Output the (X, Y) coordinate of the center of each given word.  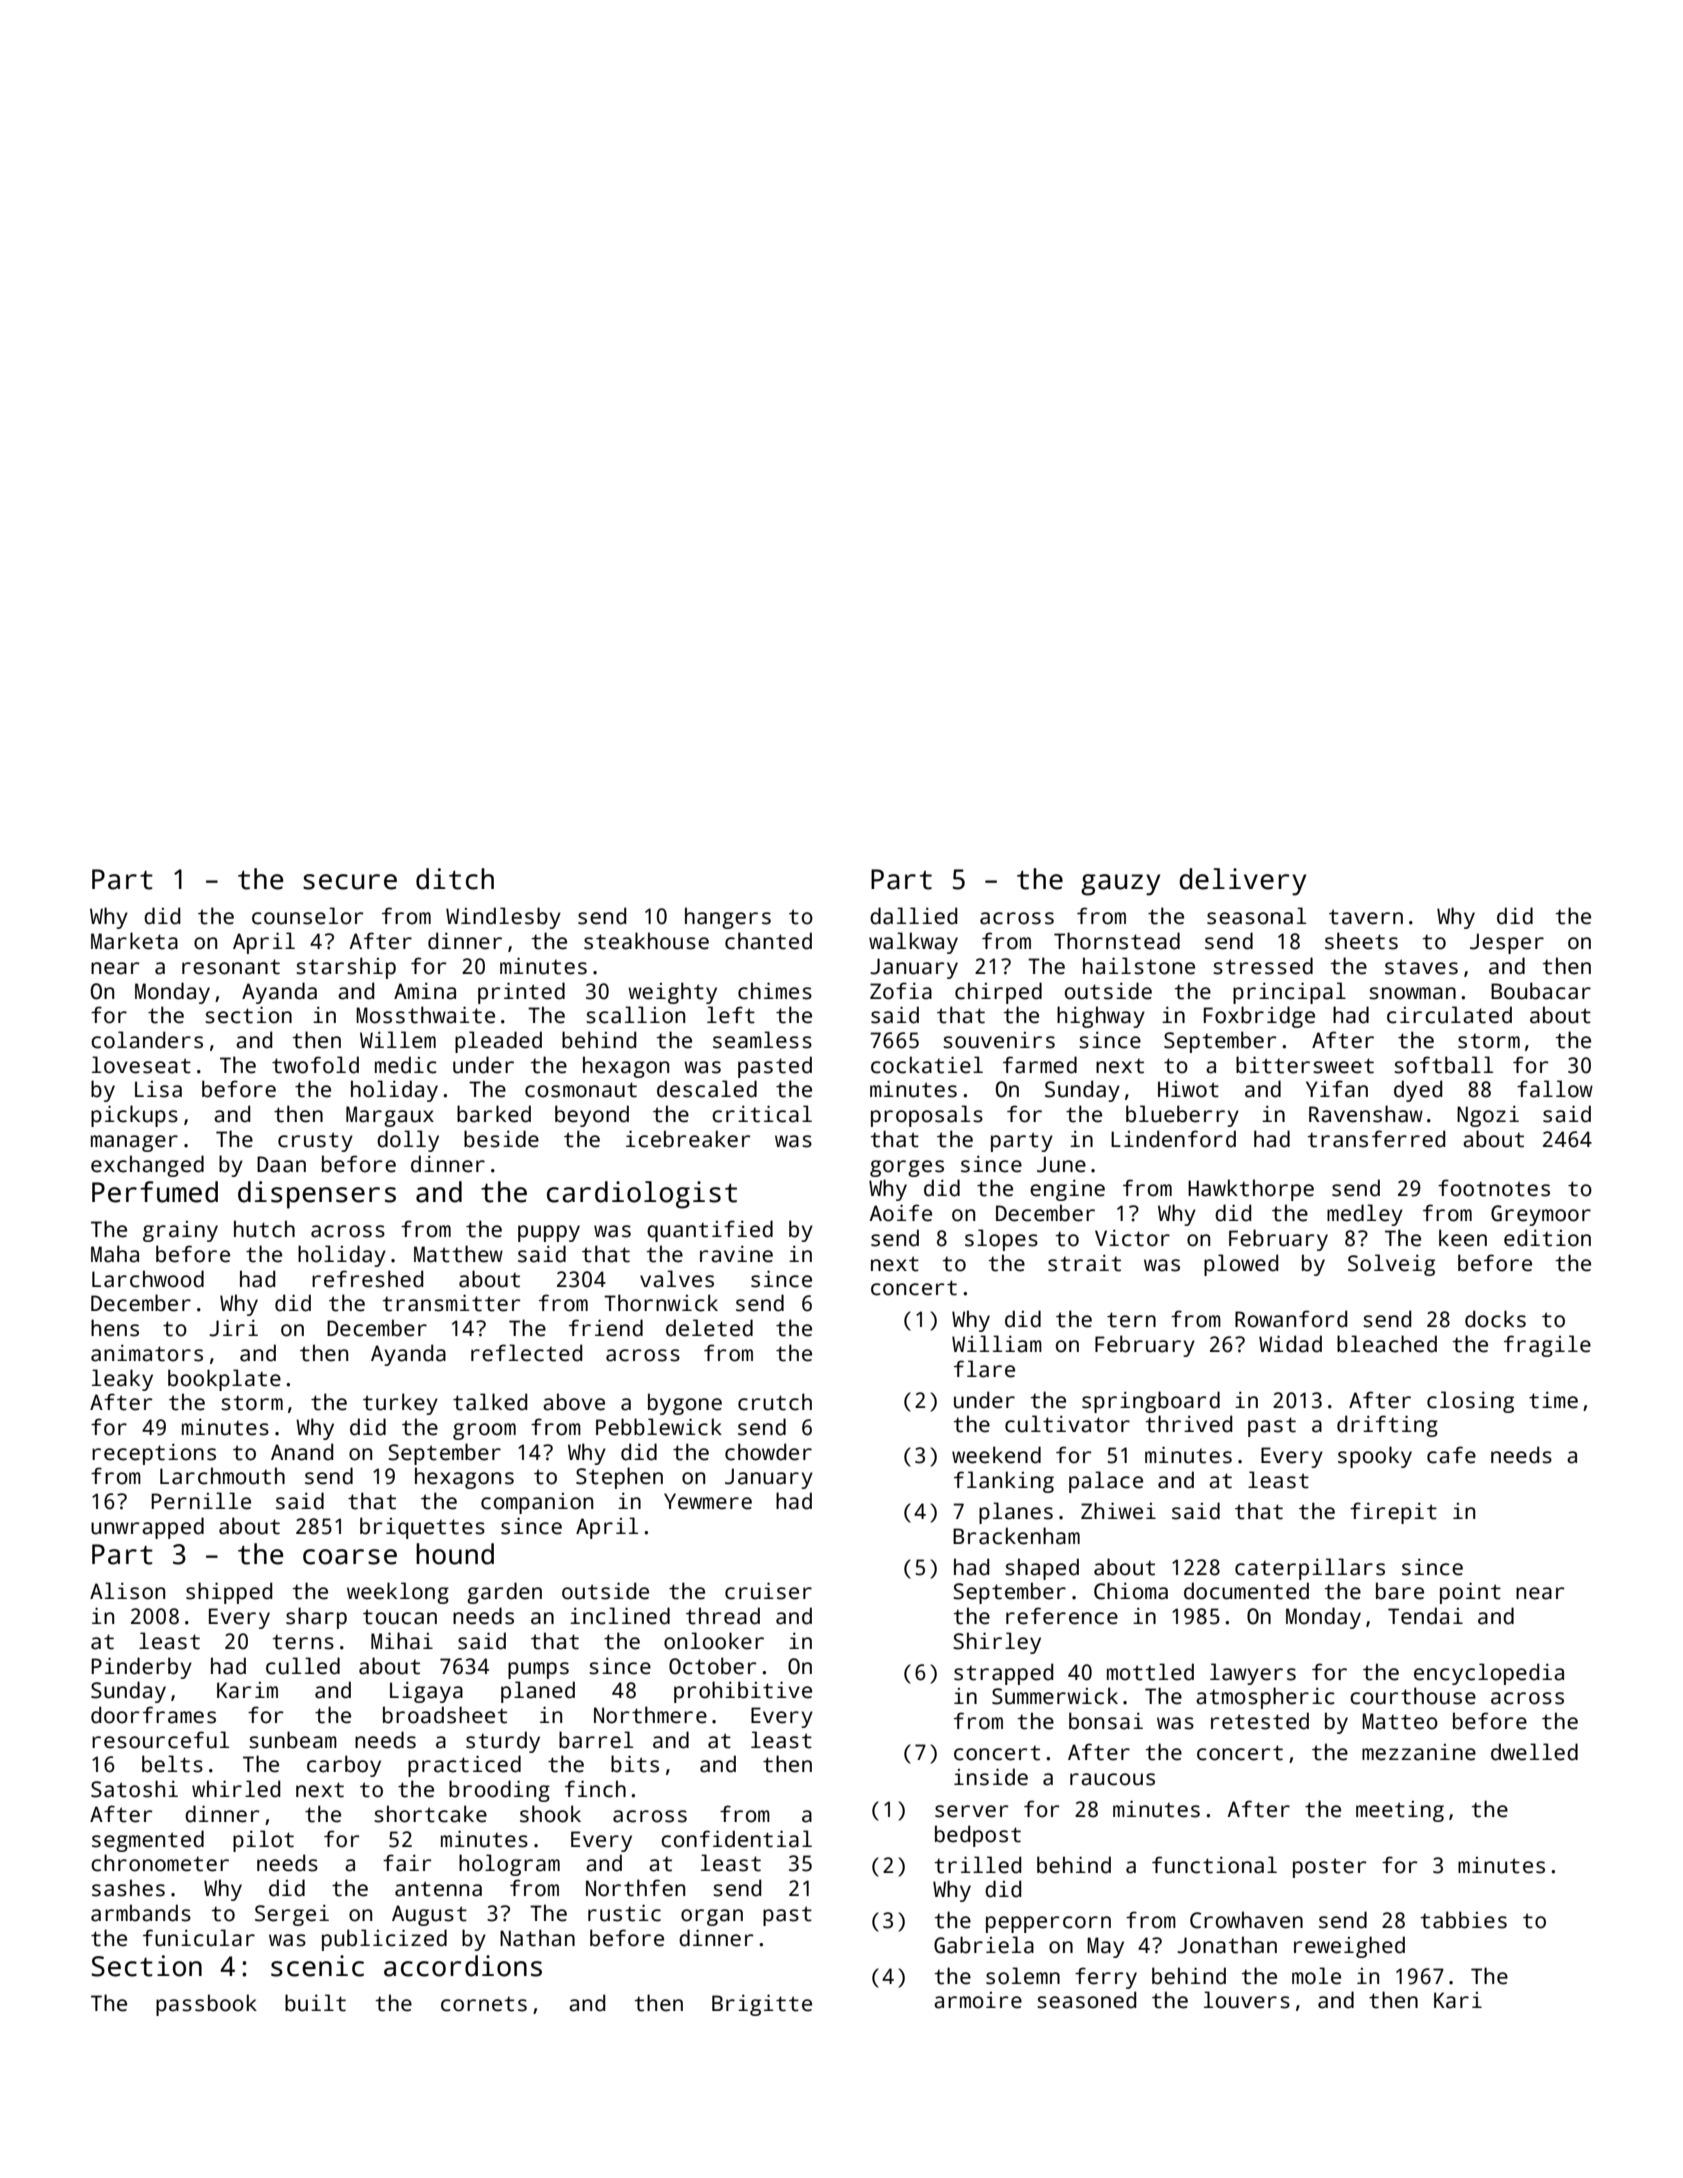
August (429, 1915)
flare (984, 1369)
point (1470, 1593)
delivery (1242, 882)
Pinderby (141, 1668)
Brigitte (762, 2005)
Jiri (233, 1328)
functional (1214, 1865)
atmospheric (1265, 1698)
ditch (455, 879)
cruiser (768, 1591)
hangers (728, 918)
